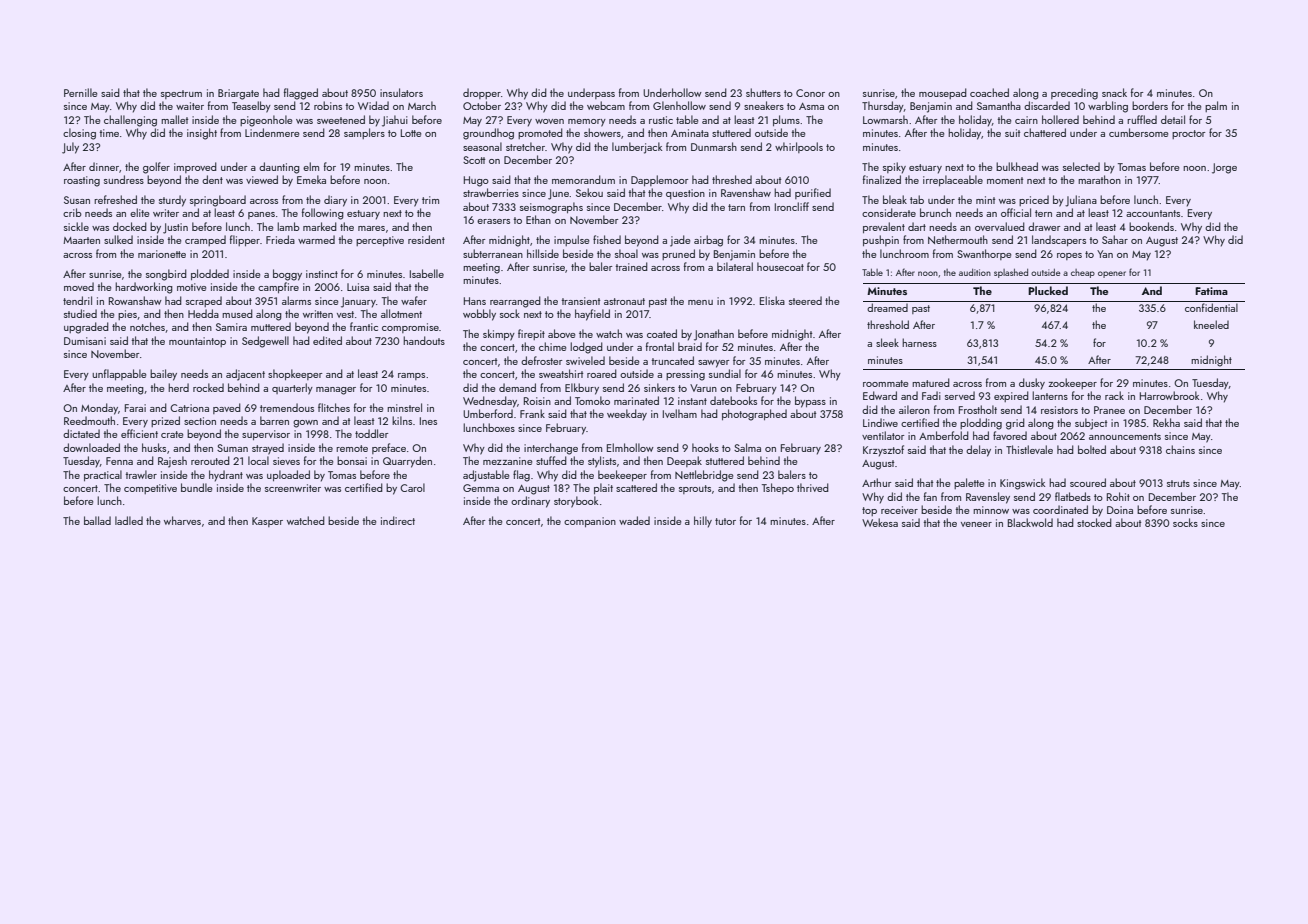 This screenshot has width=1308, height=924. I want to click on Kasper, so click(267, 522).
